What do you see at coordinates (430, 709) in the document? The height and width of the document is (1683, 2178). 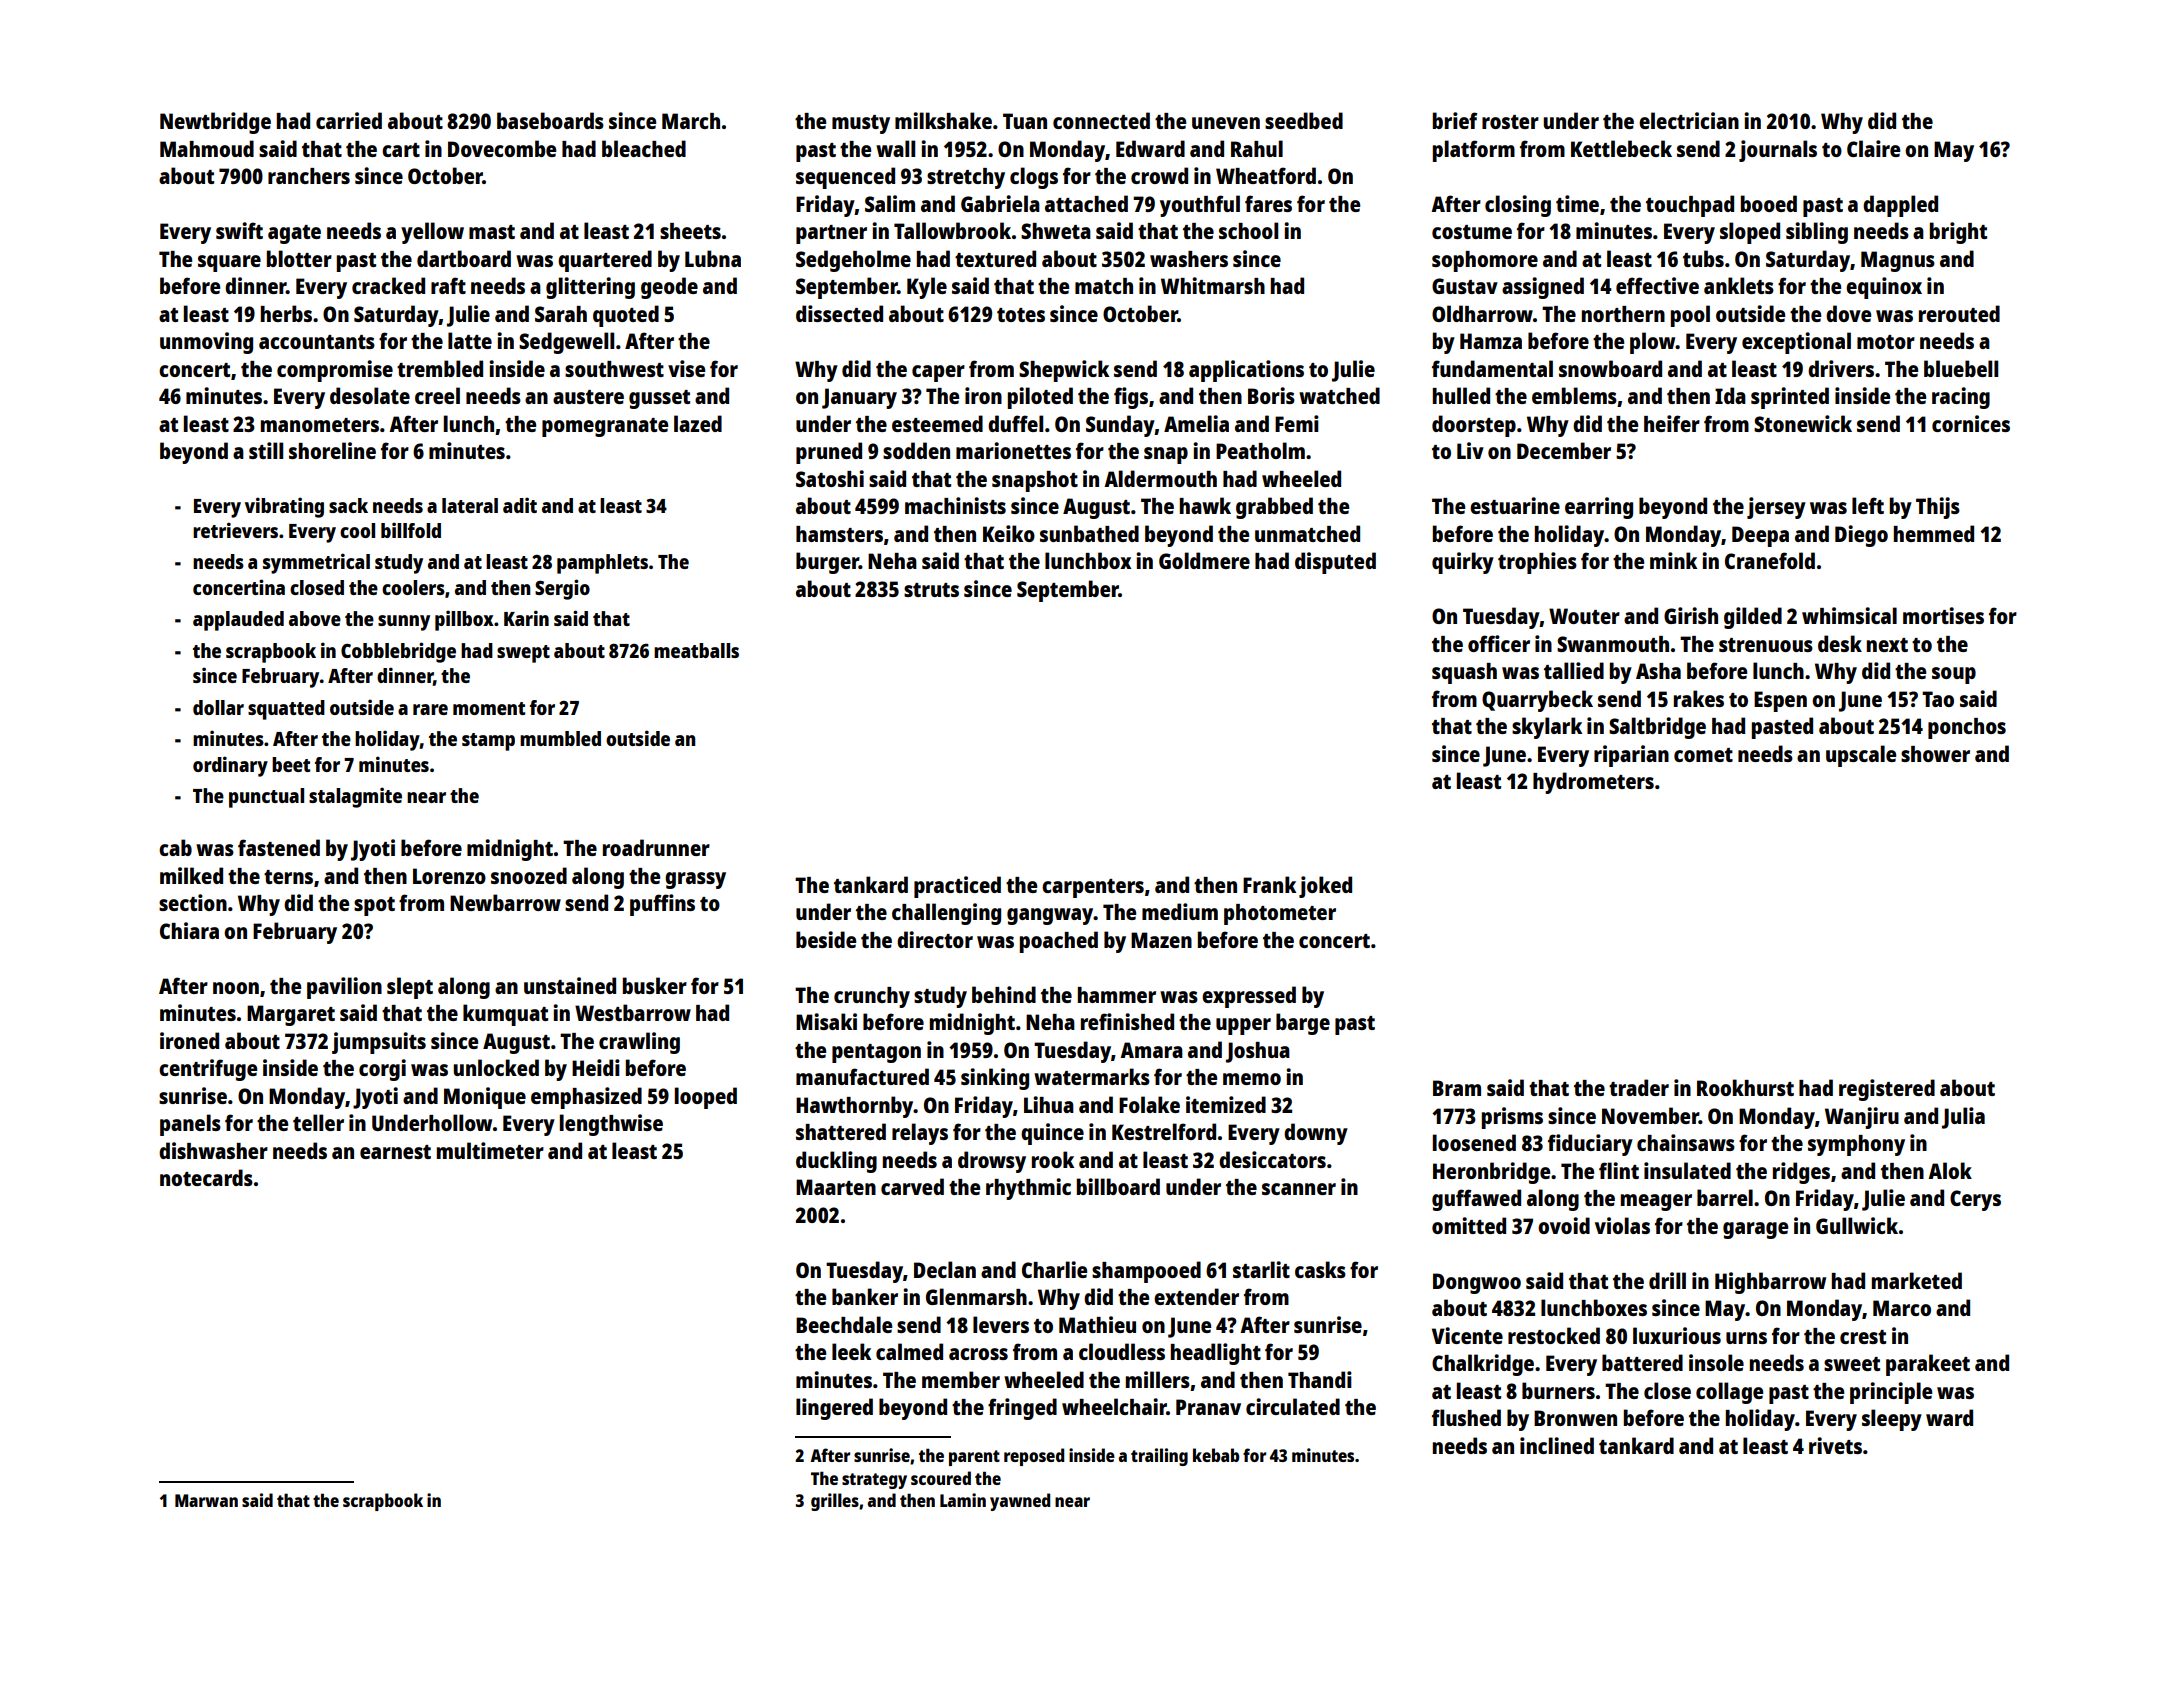 I see `rare` at bounding box center [430, 709].
